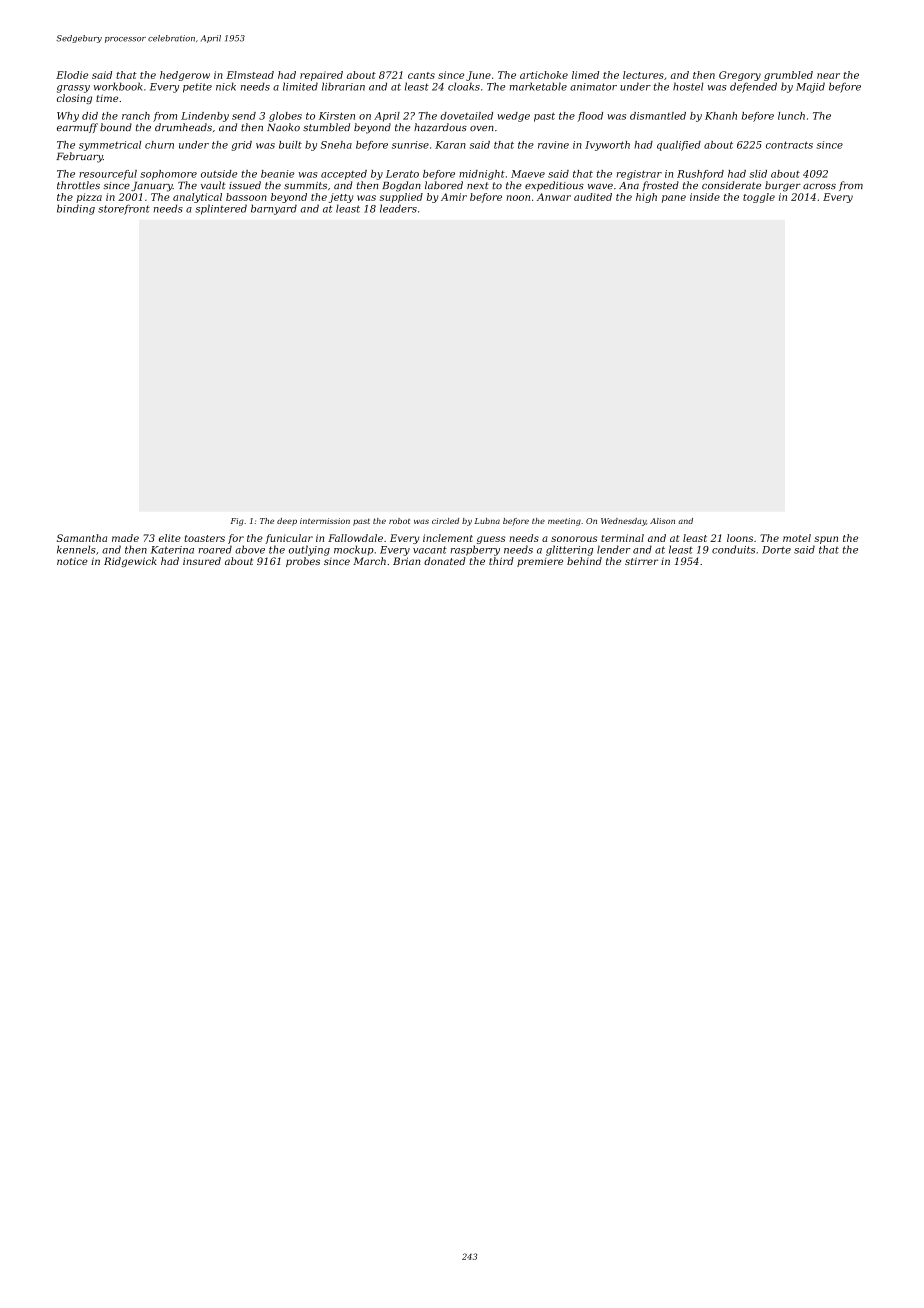 This image has width=924, height=1308. Describe the element at coordinates (585, 75) in the image. I see `limed` at that location.
